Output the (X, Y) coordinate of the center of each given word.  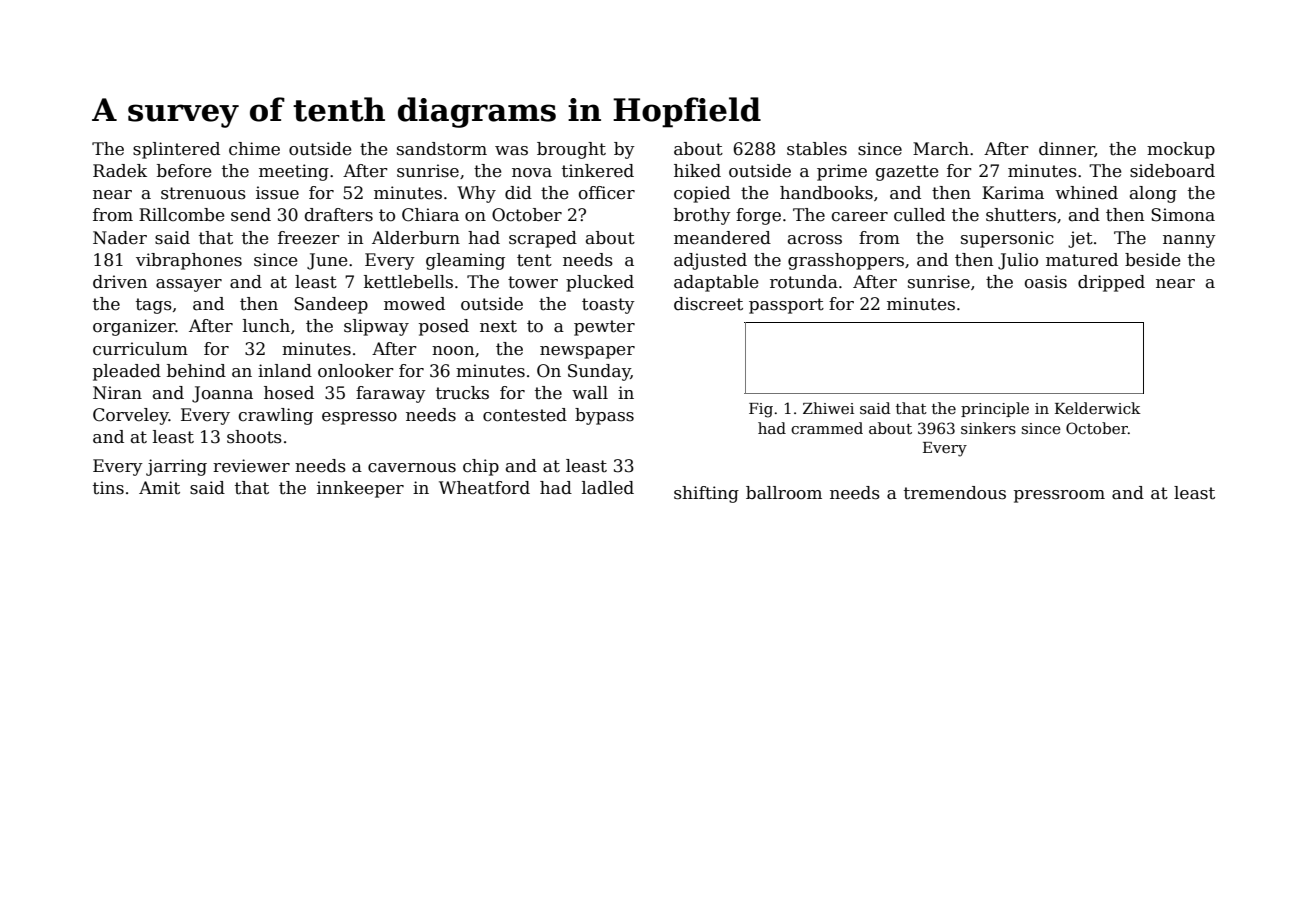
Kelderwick (1098, 408)
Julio (1018, 261)
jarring (176, 467)
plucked (600, 283)
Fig (761, 410)
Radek (120, 171)
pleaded (127, 372)
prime (842, 172)
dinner (1067, 149)
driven (120, 282)
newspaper (587, 352)
